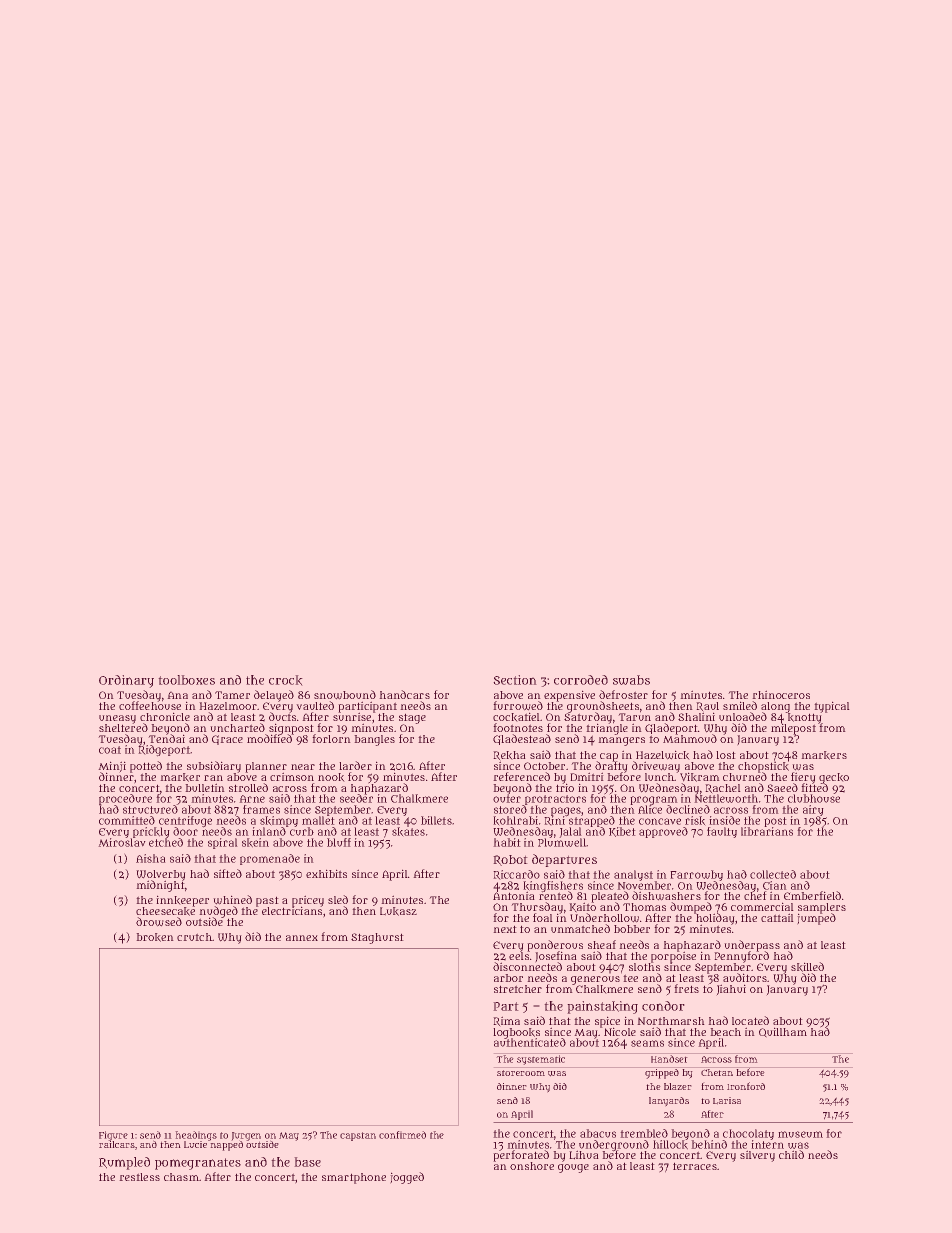 The image size is (952, 1233). I want to click on Figure, so click(113, 1136).
